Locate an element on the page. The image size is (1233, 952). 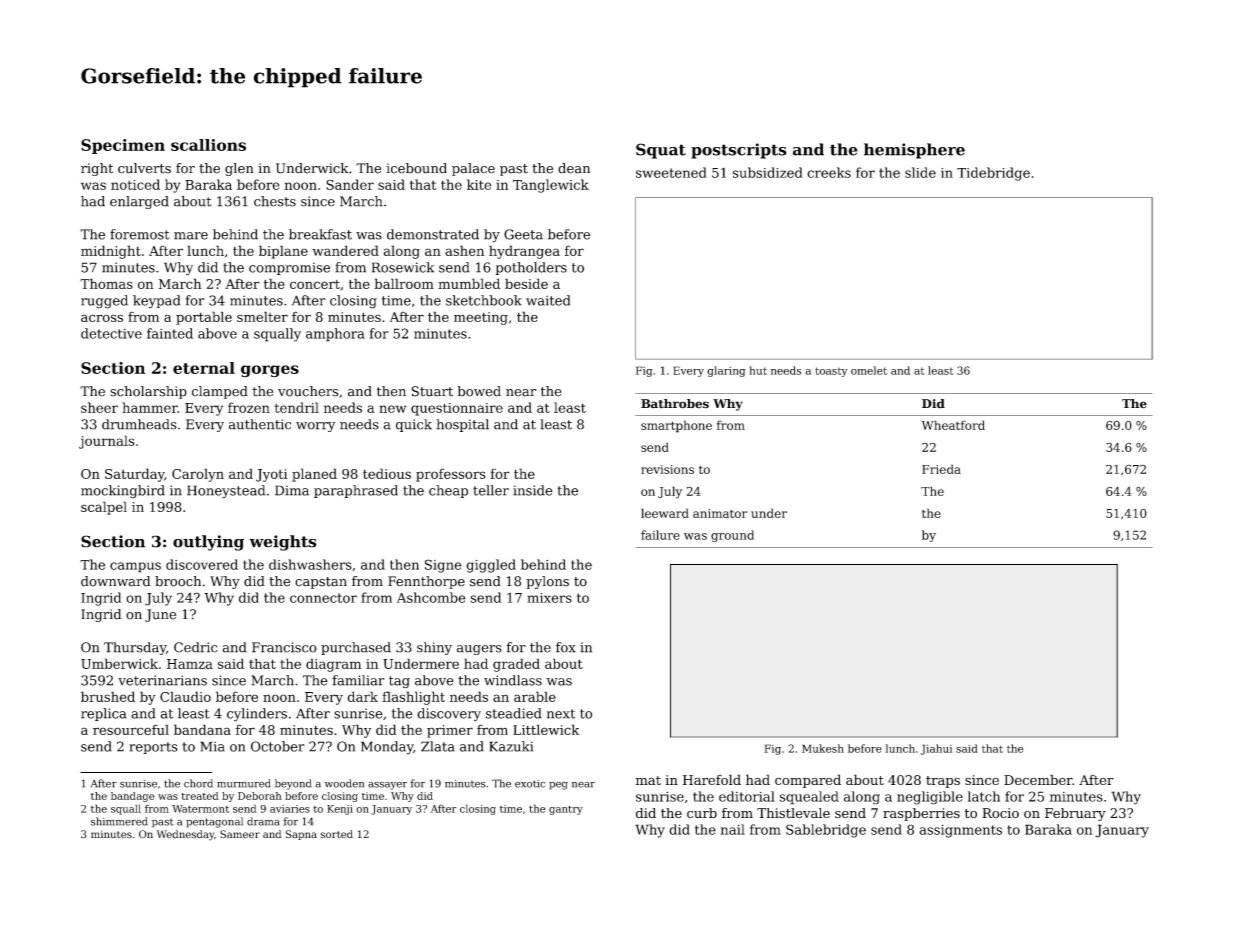
Squat is located at coordinates (661, 151).
